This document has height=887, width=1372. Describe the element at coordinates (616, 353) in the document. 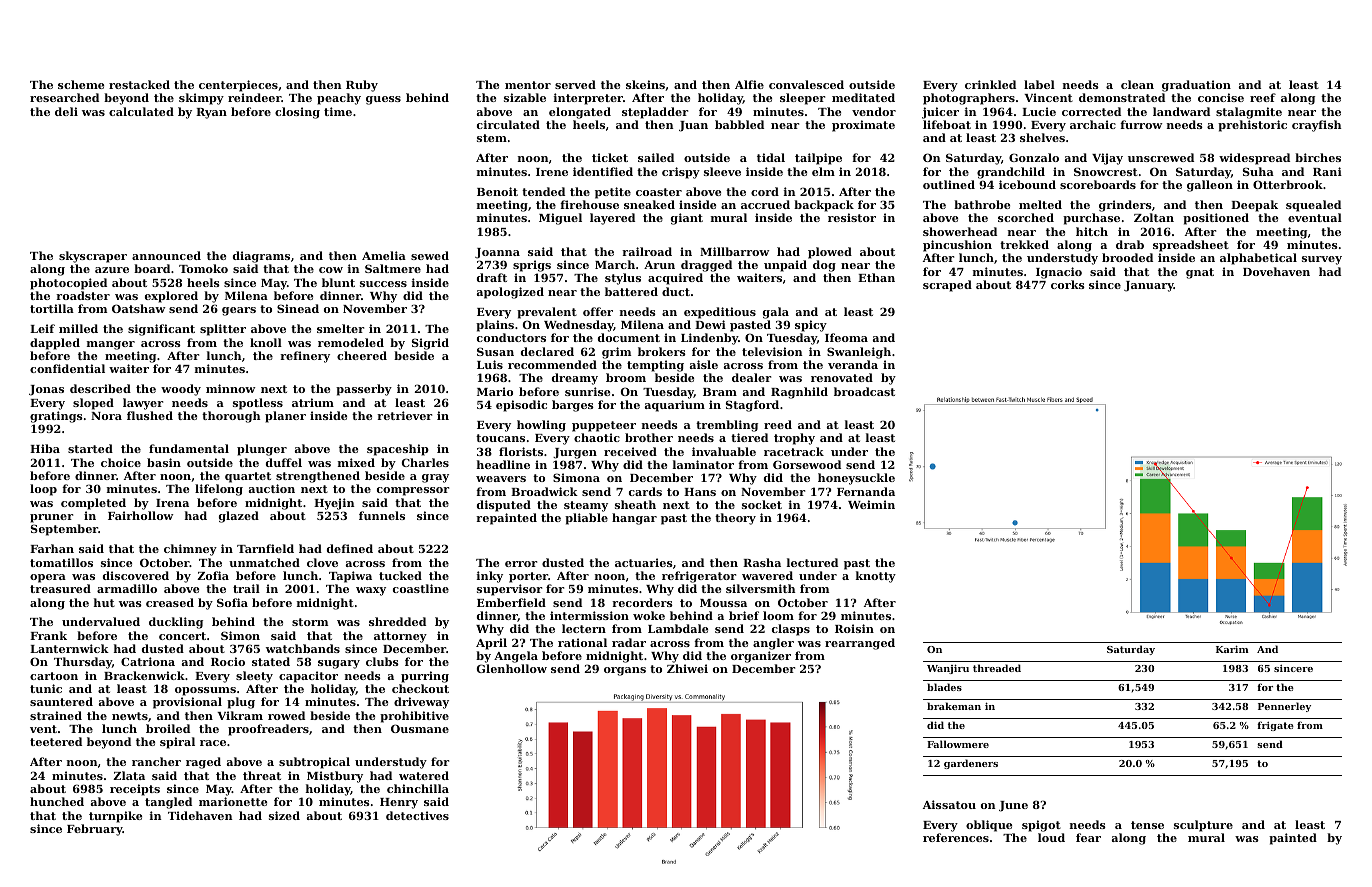

I see `grim` at that location.
